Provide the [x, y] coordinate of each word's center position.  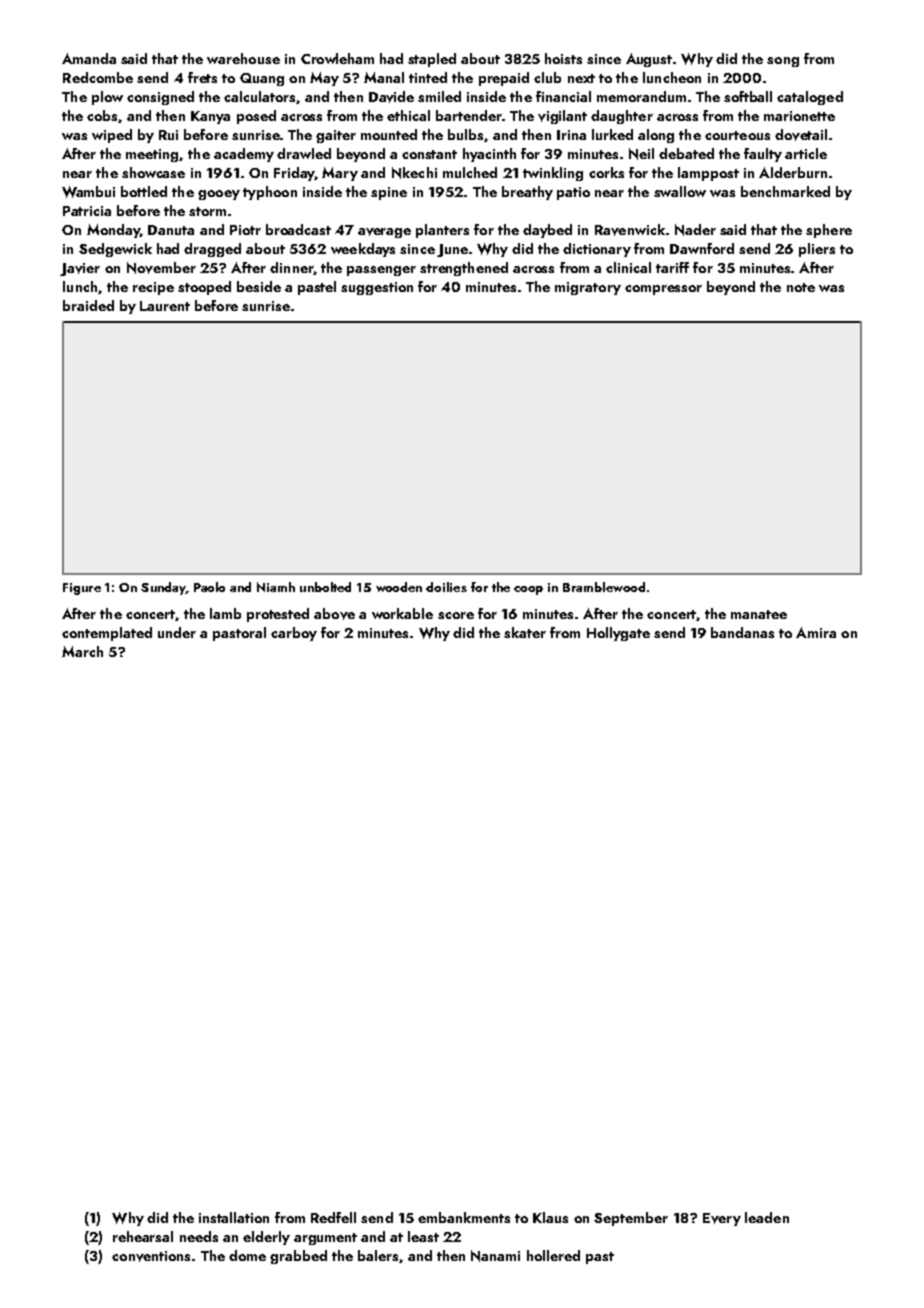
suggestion [377, 288]
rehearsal [143, 1236]
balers [378, 1255]
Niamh [276, 587]
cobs [103, 116]
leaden [767, 1217]
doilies [446, 587]
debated [686, 153]
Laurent [165, 306]
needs [199, 1236]
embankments [464, 1217]
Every [722, 1219]
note [801, 287]
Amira [816, 632]
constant [429, 154]
